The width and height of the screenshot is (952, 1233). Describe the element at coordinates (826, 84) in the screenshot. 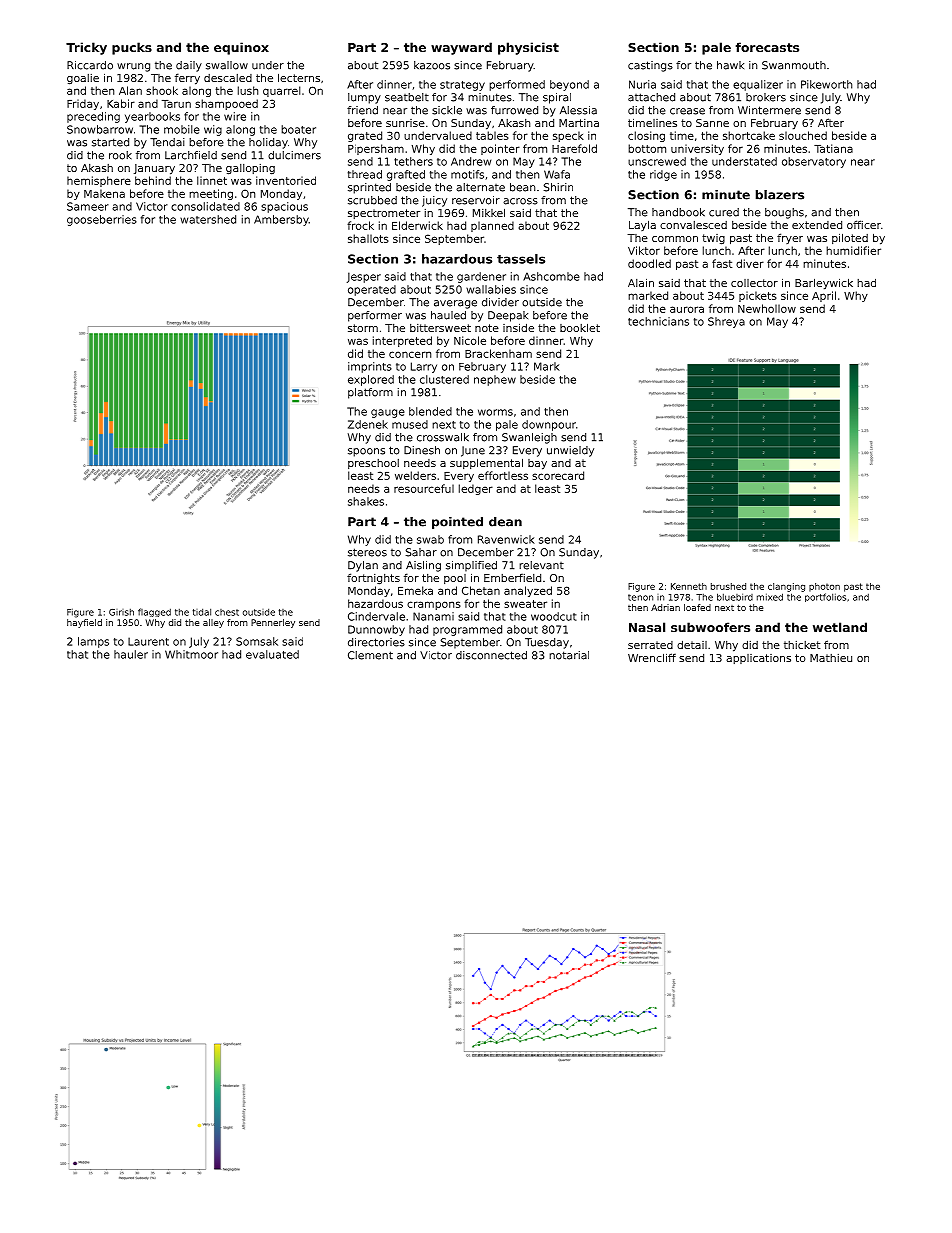

I see `Pikeworth` at that location.
